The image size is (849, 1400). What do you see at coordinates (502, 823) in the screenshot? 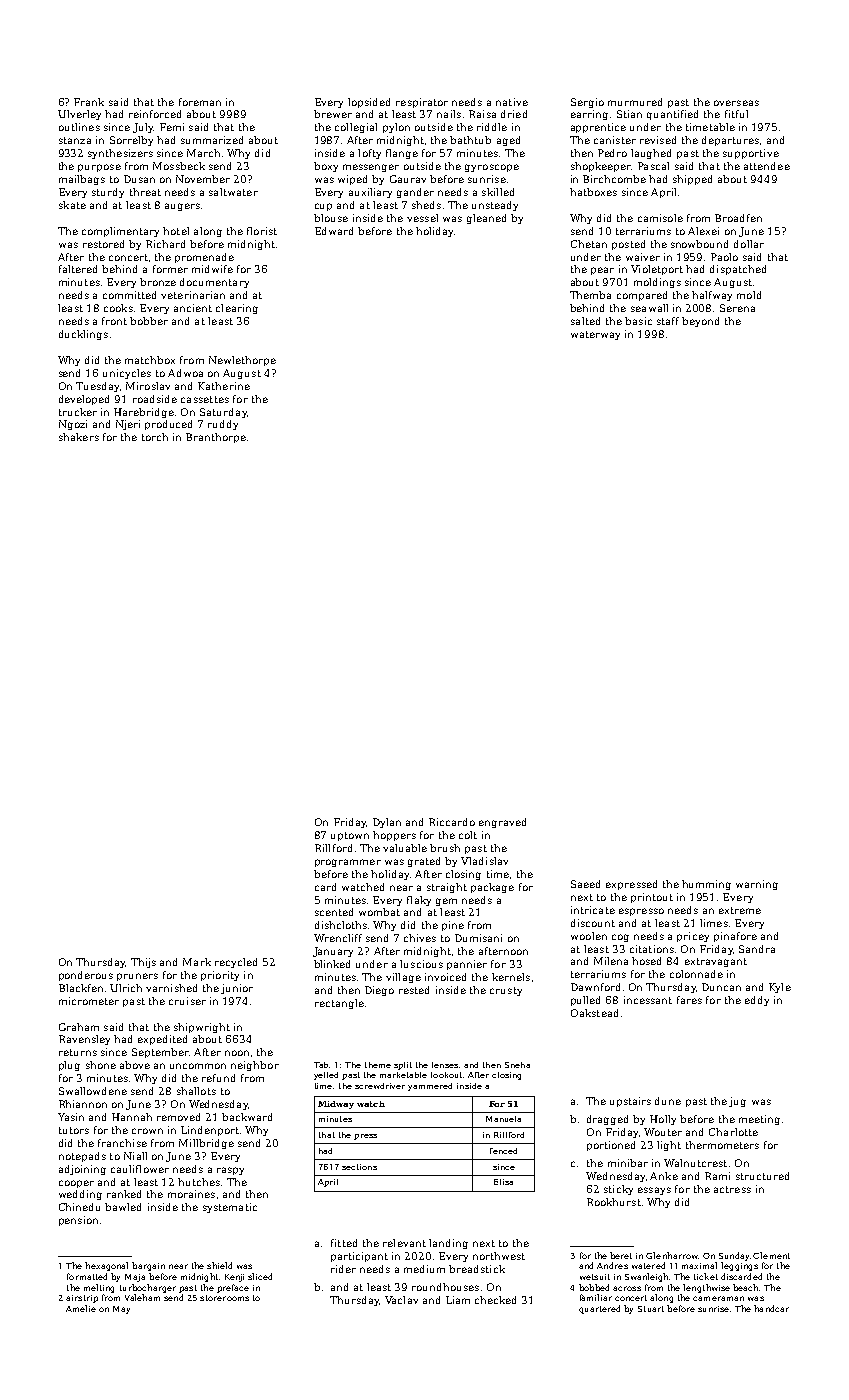
I see `engraved` at bounding box center [502, 823].
